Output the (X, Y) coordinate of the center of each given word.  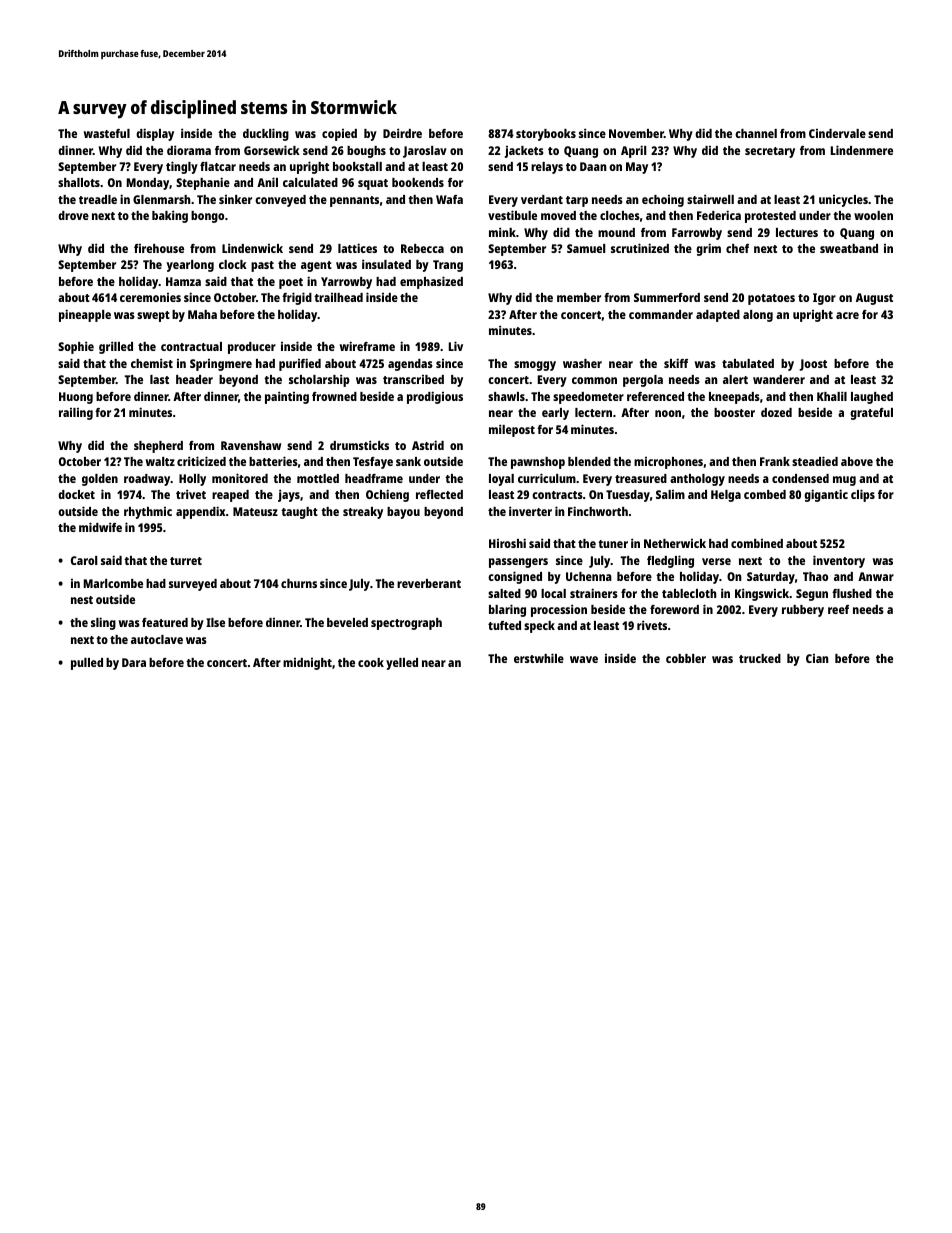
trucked (760, 658)
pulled (87, 664)
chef (737, 248)
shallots (79, 182)
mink (502, 232)
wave (584, 659)
